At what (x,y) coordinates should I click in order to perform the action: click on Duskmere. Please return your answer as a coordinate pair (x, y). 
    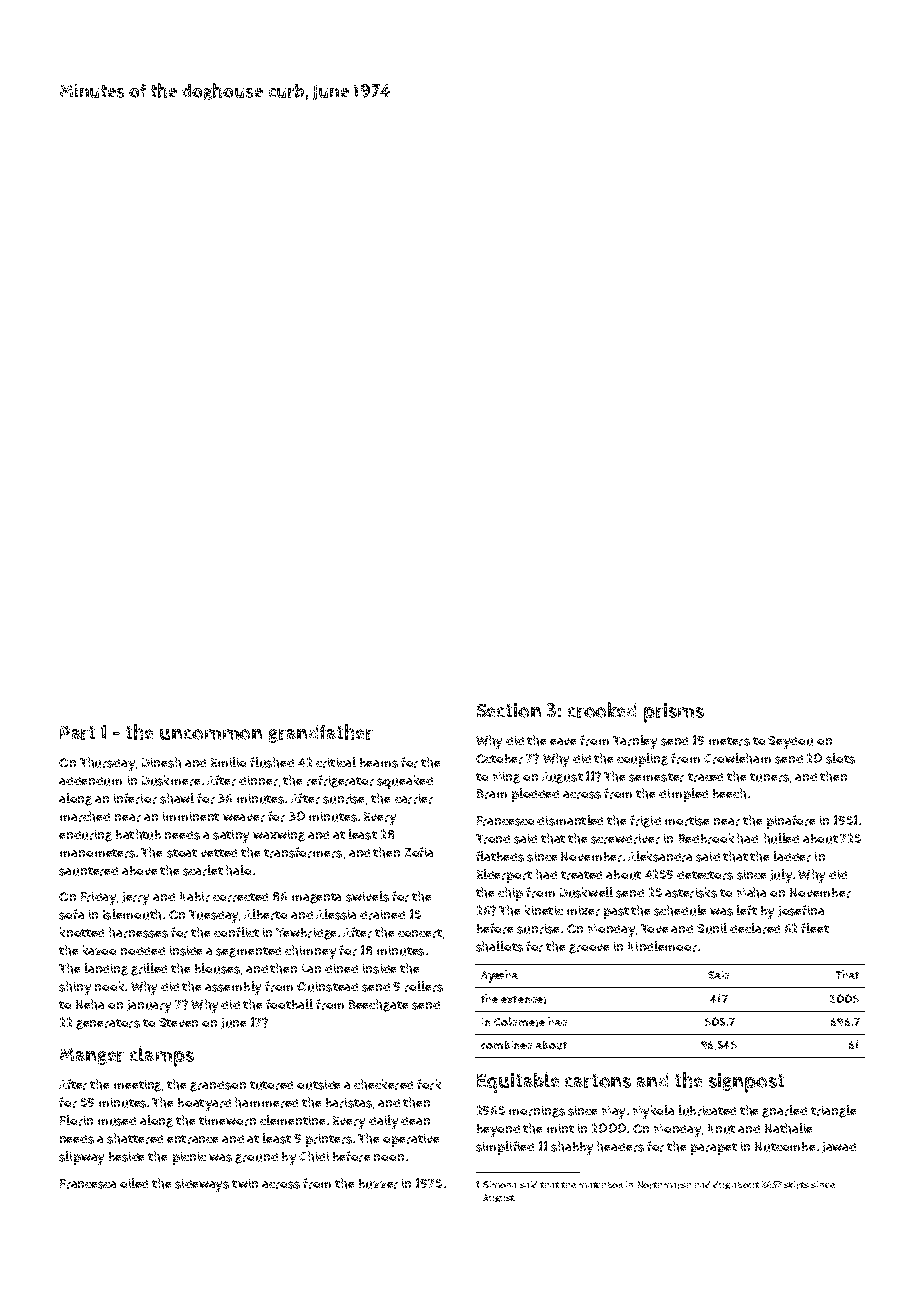
    Looking at the image, I should click on (171, 780).
